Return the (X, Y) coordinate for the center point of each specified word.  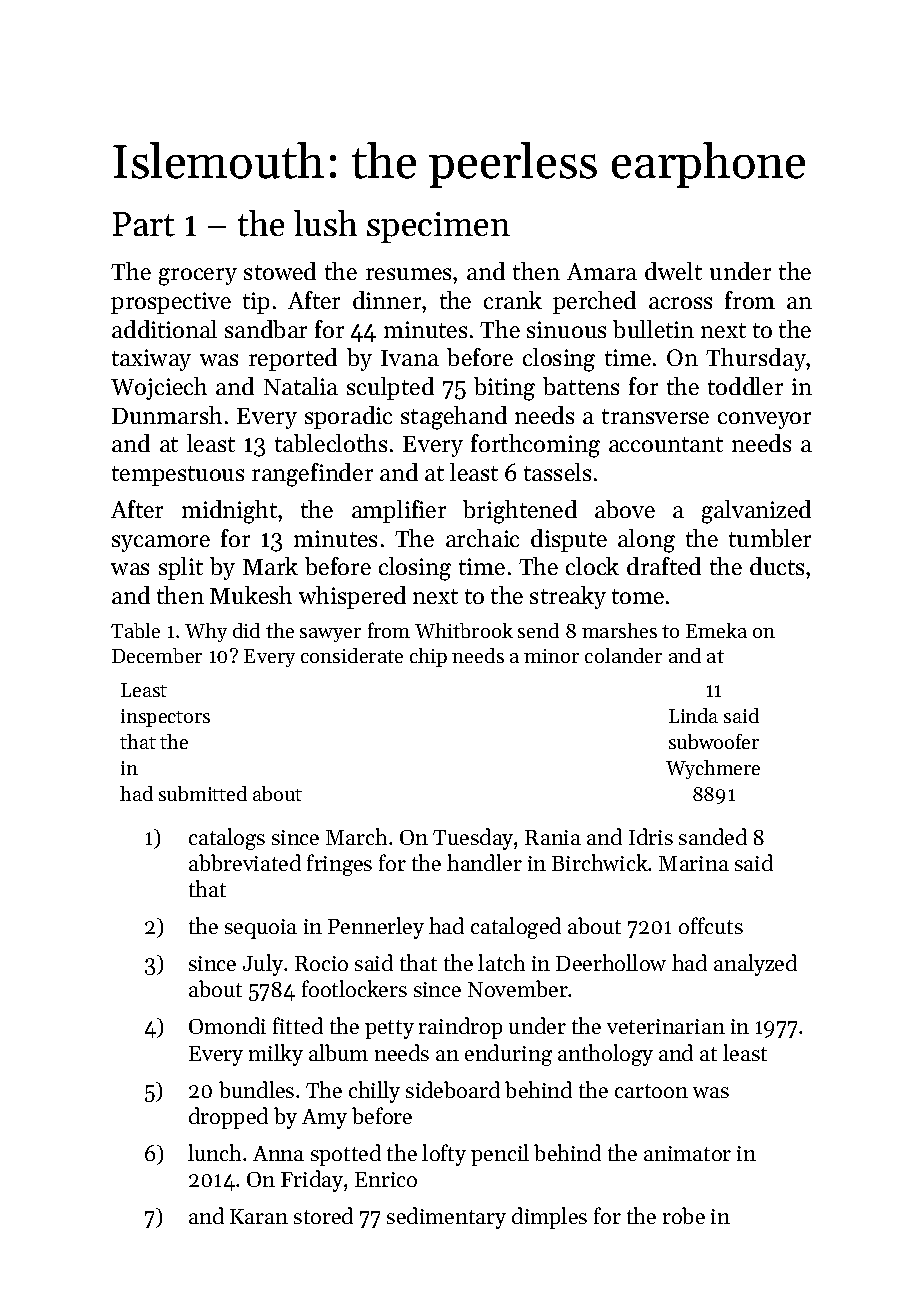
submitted (203, 793)
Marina (694, 863)
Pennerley (376, 928)
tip (256, 303)
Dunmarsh (167, 415)
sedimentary (446, 1218)
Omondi (227, 1025)
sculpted (390, 388)
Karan (259, 1216)
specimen (438, 227)
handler (484, 862)
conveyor (764, 420)
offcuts (711, 925)
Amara (602, 271)
